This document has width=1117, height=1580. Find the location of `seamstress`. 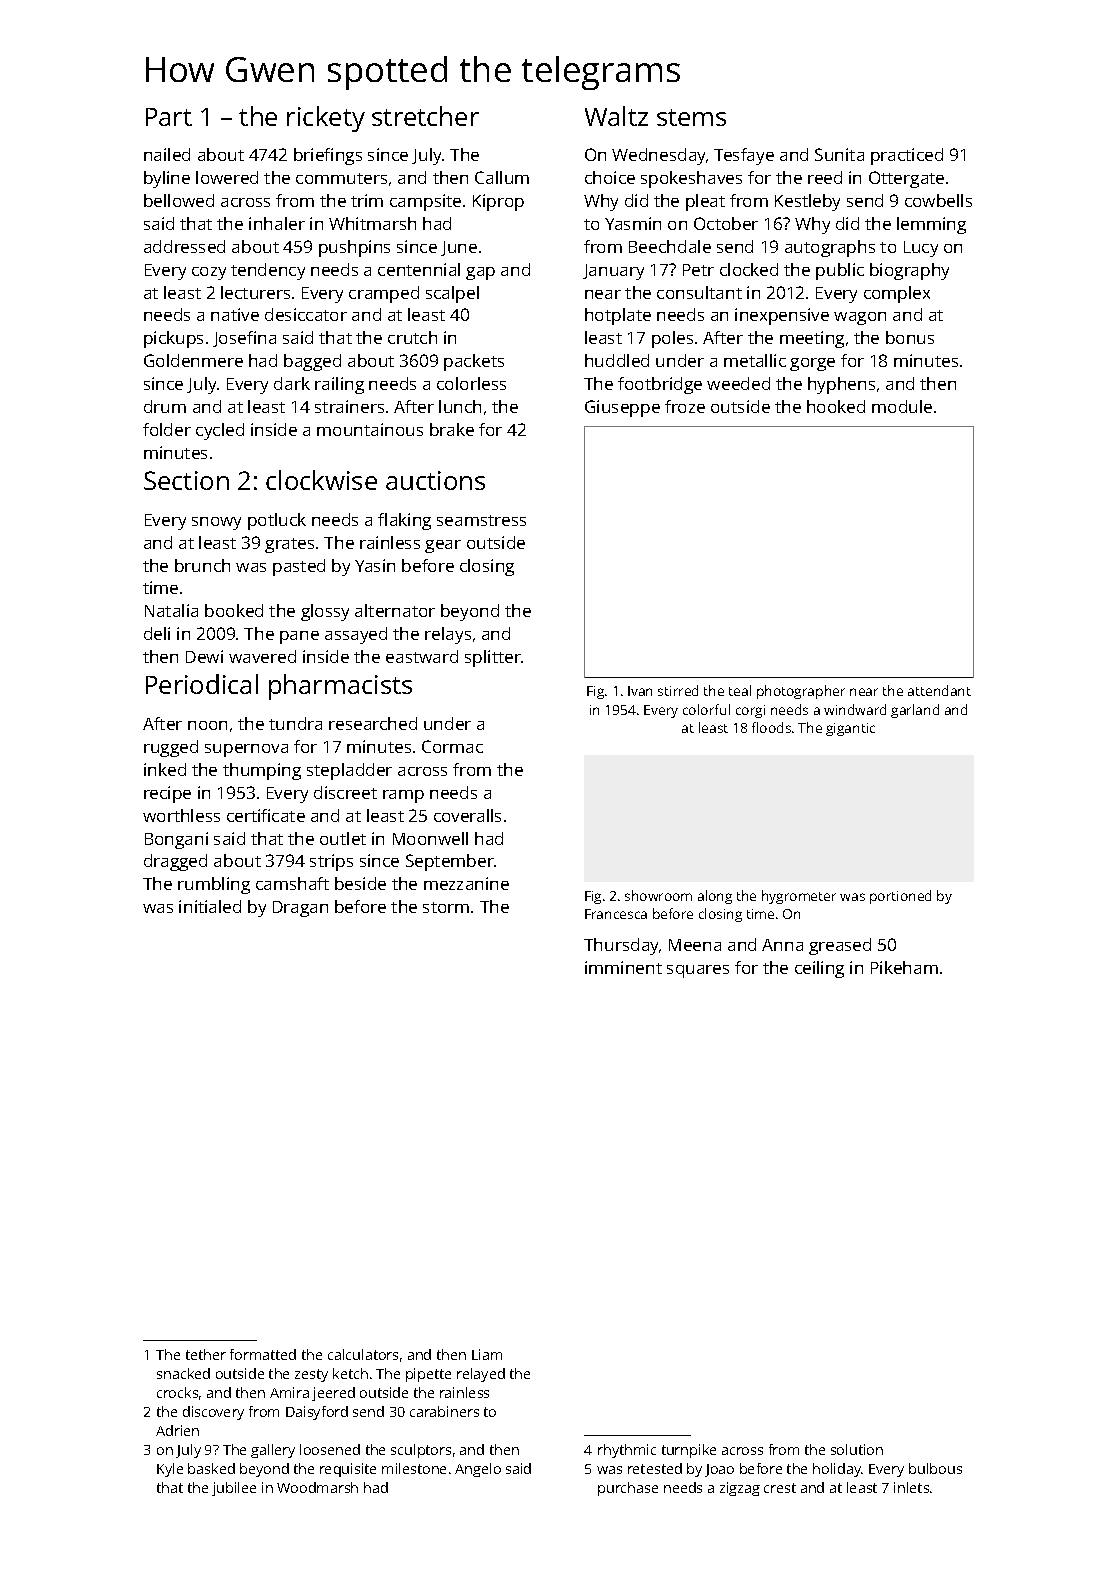

seamstress is located at coordinates (481, 520).
